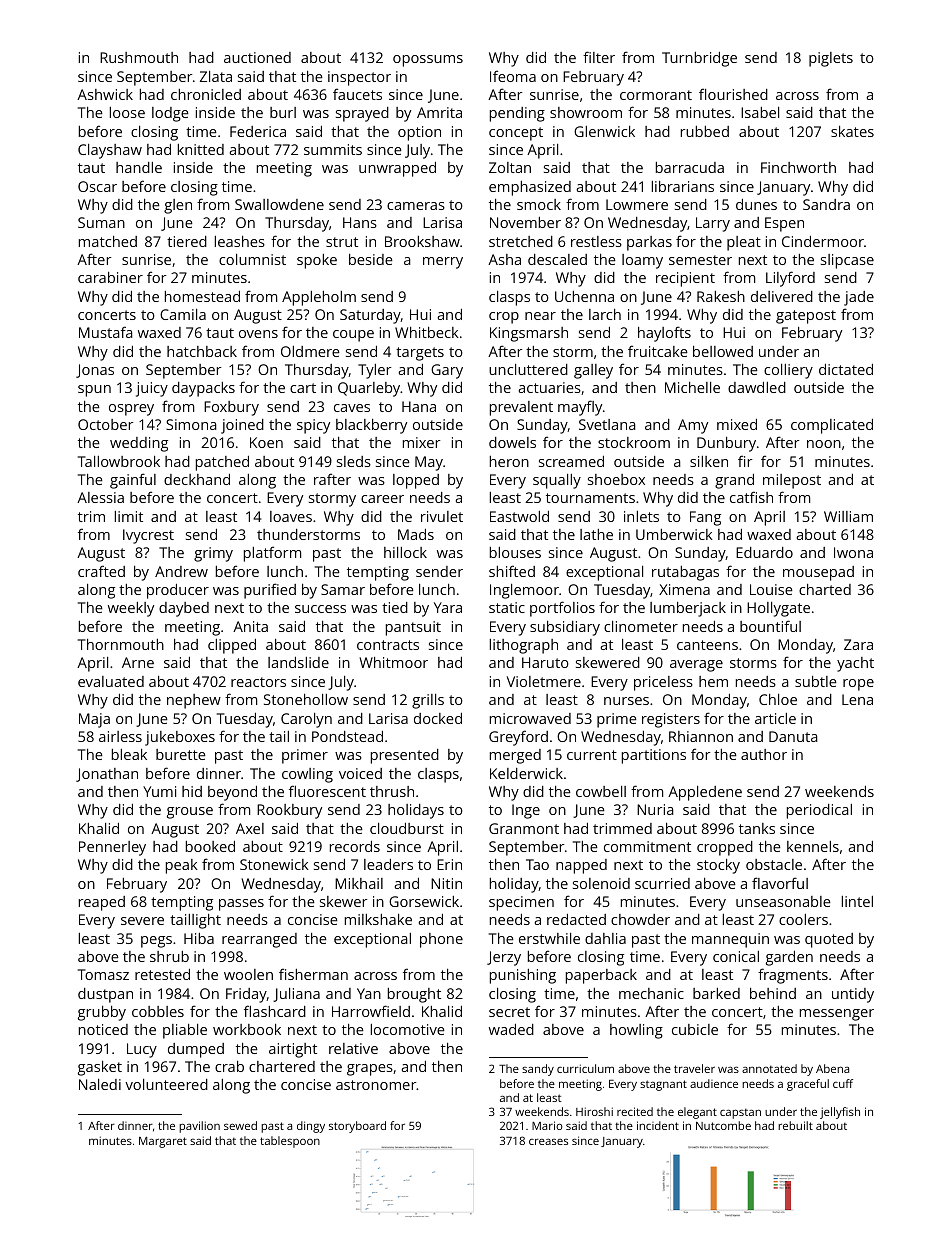  What do you see at coordinates (515, 552) in the screenshot?
I see `blouses` at bounding box center [515, 552].
